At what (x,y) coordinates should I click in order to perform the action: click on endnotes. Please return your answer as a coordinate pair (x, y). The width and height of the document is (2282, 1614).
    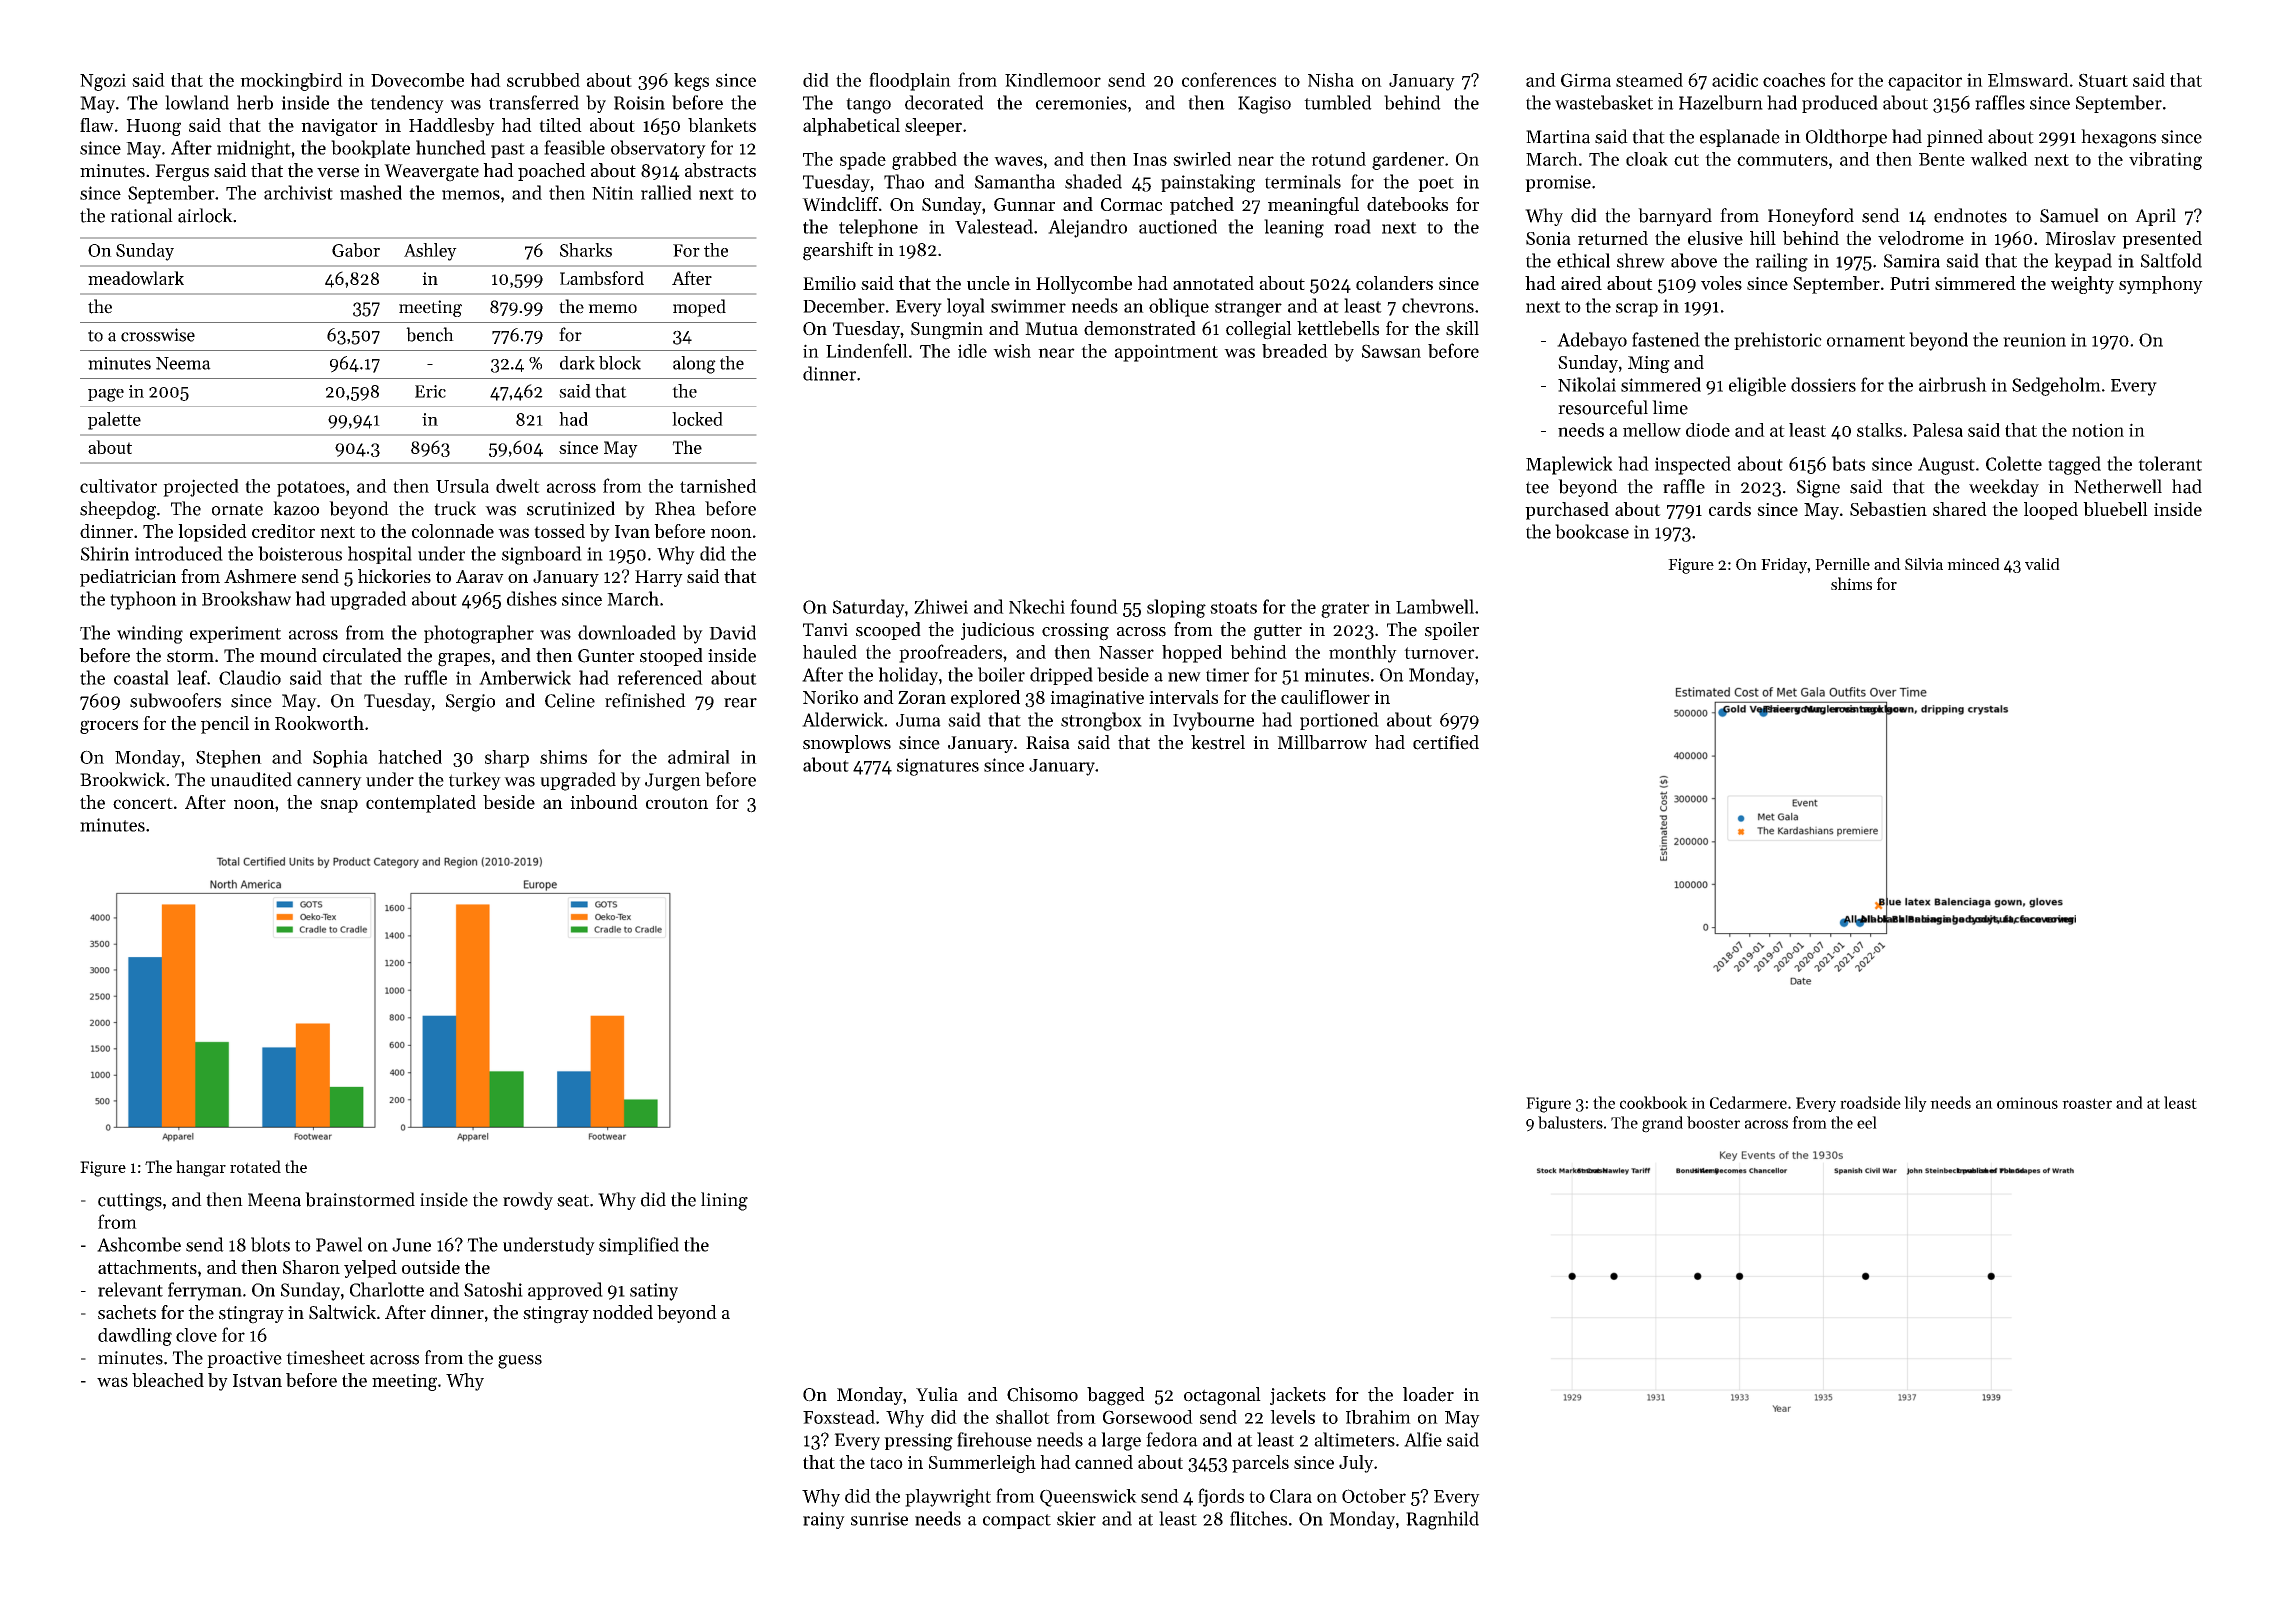
    Looking at the image, I should click on (1970, 215).
